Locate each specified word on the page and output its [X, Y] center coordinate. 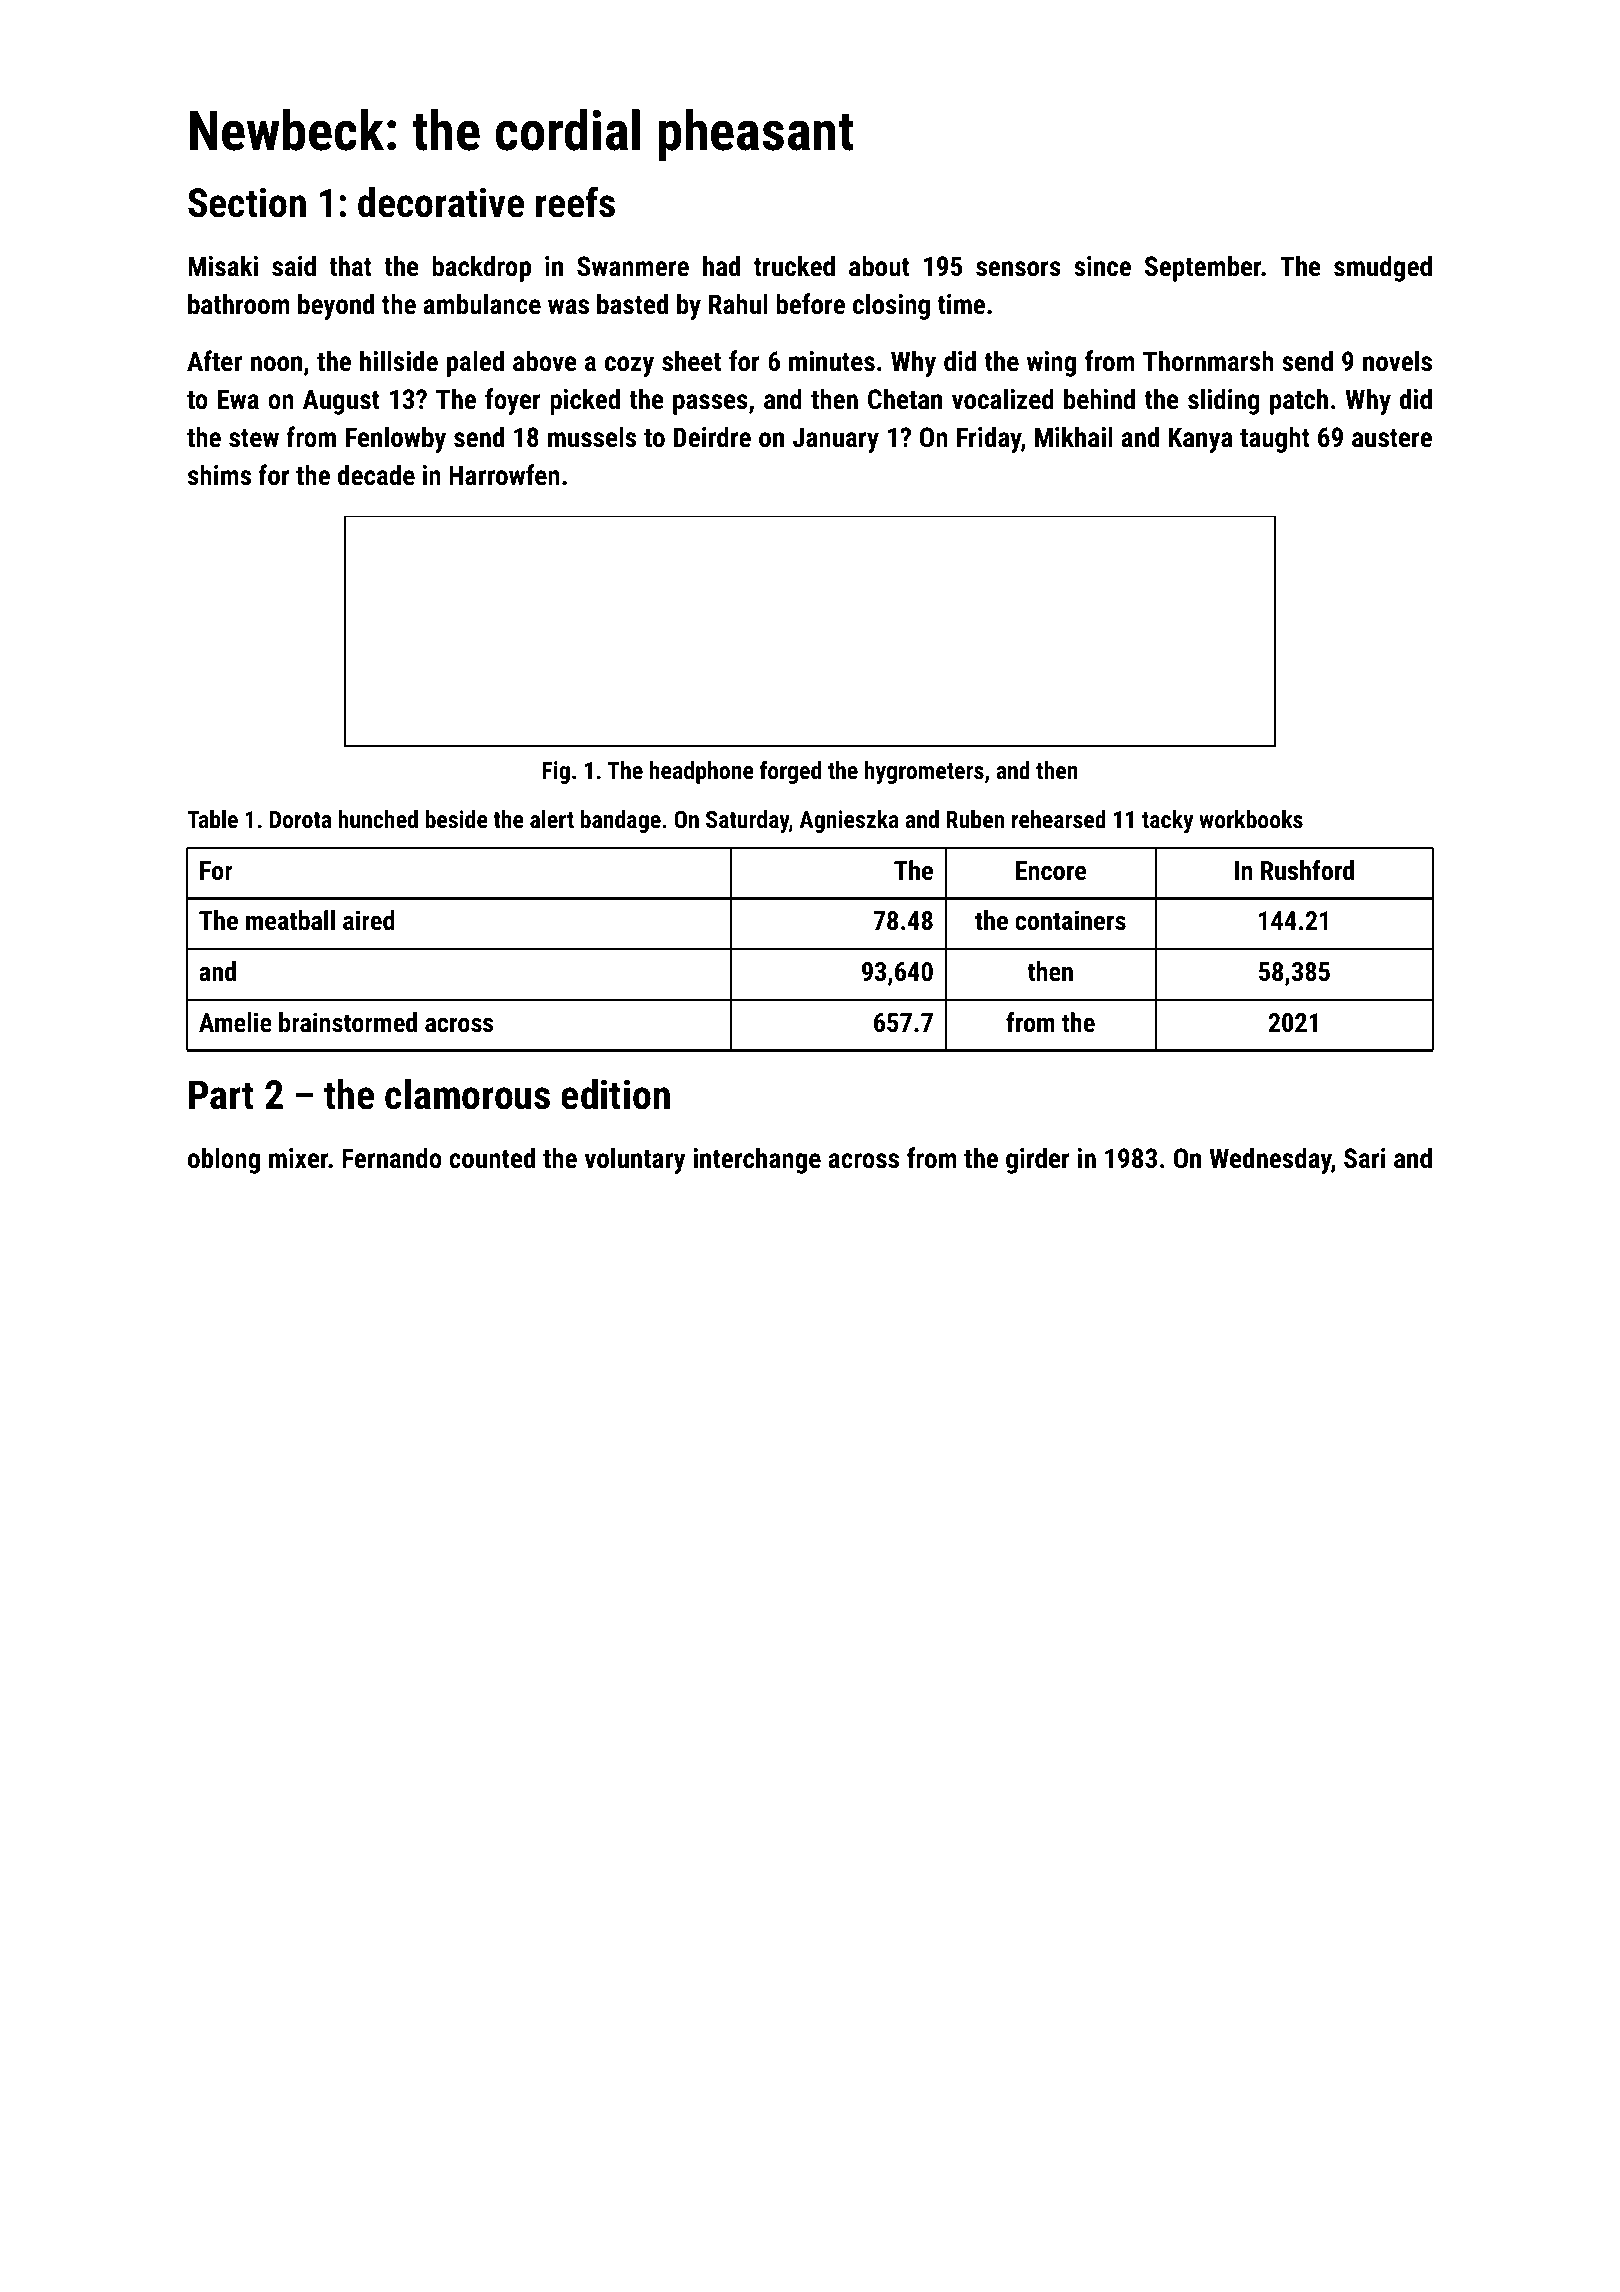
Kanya [1201, 440]
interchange [757, 1160]
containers [1070, 920]
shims [219, 475]
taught [1275, 439]
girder [1038, 1160]
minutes [832, 361]
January [836, 440]
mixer [298, 1158]
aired [368, 920]
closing [891, 306]
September [1203, 268]
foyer [513, 401]
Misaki [223, 266]
